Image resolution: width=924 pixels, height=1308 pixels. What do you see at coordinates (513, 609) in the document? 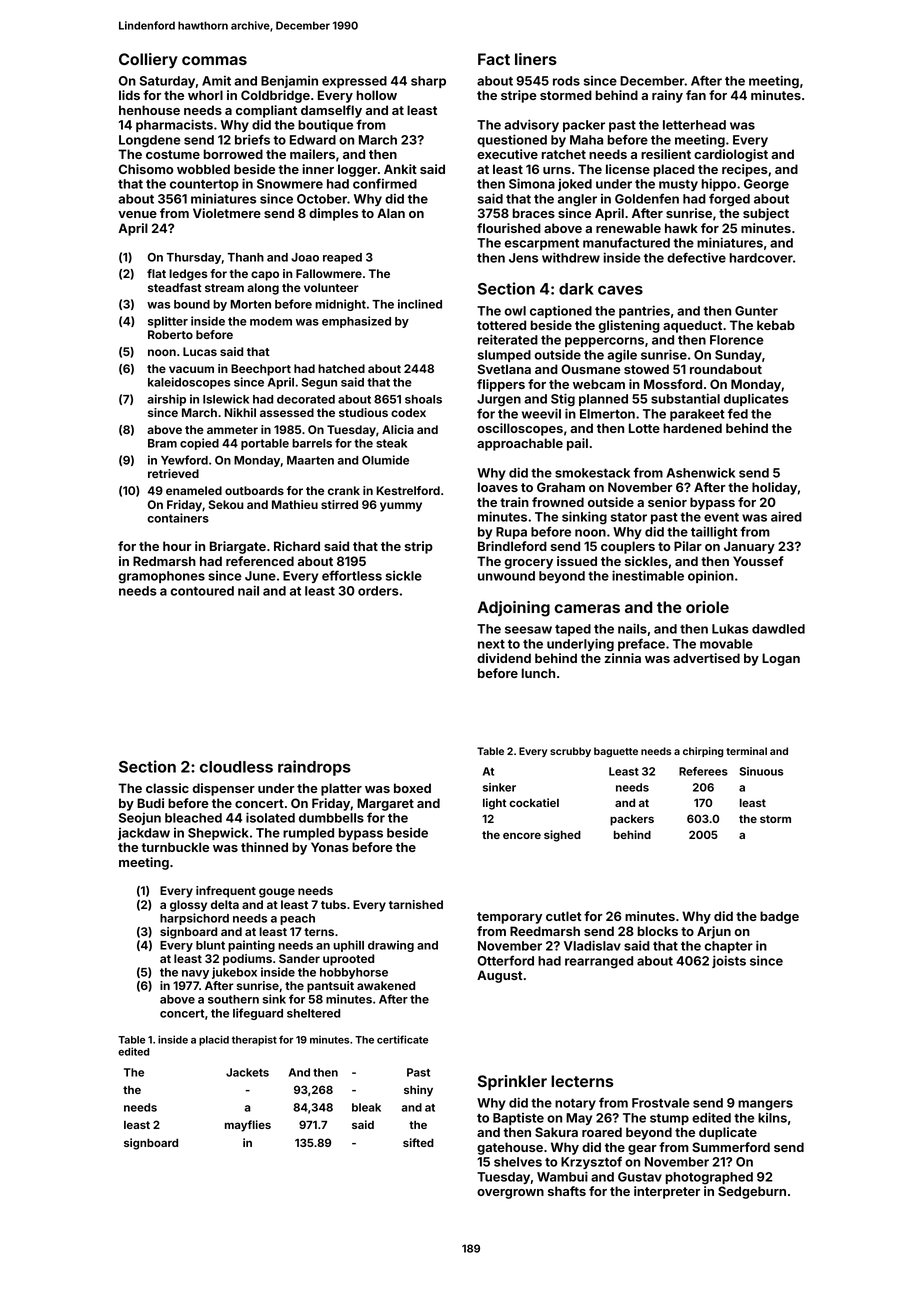
I see `Adjoining` at bounding box center [513, 609].
